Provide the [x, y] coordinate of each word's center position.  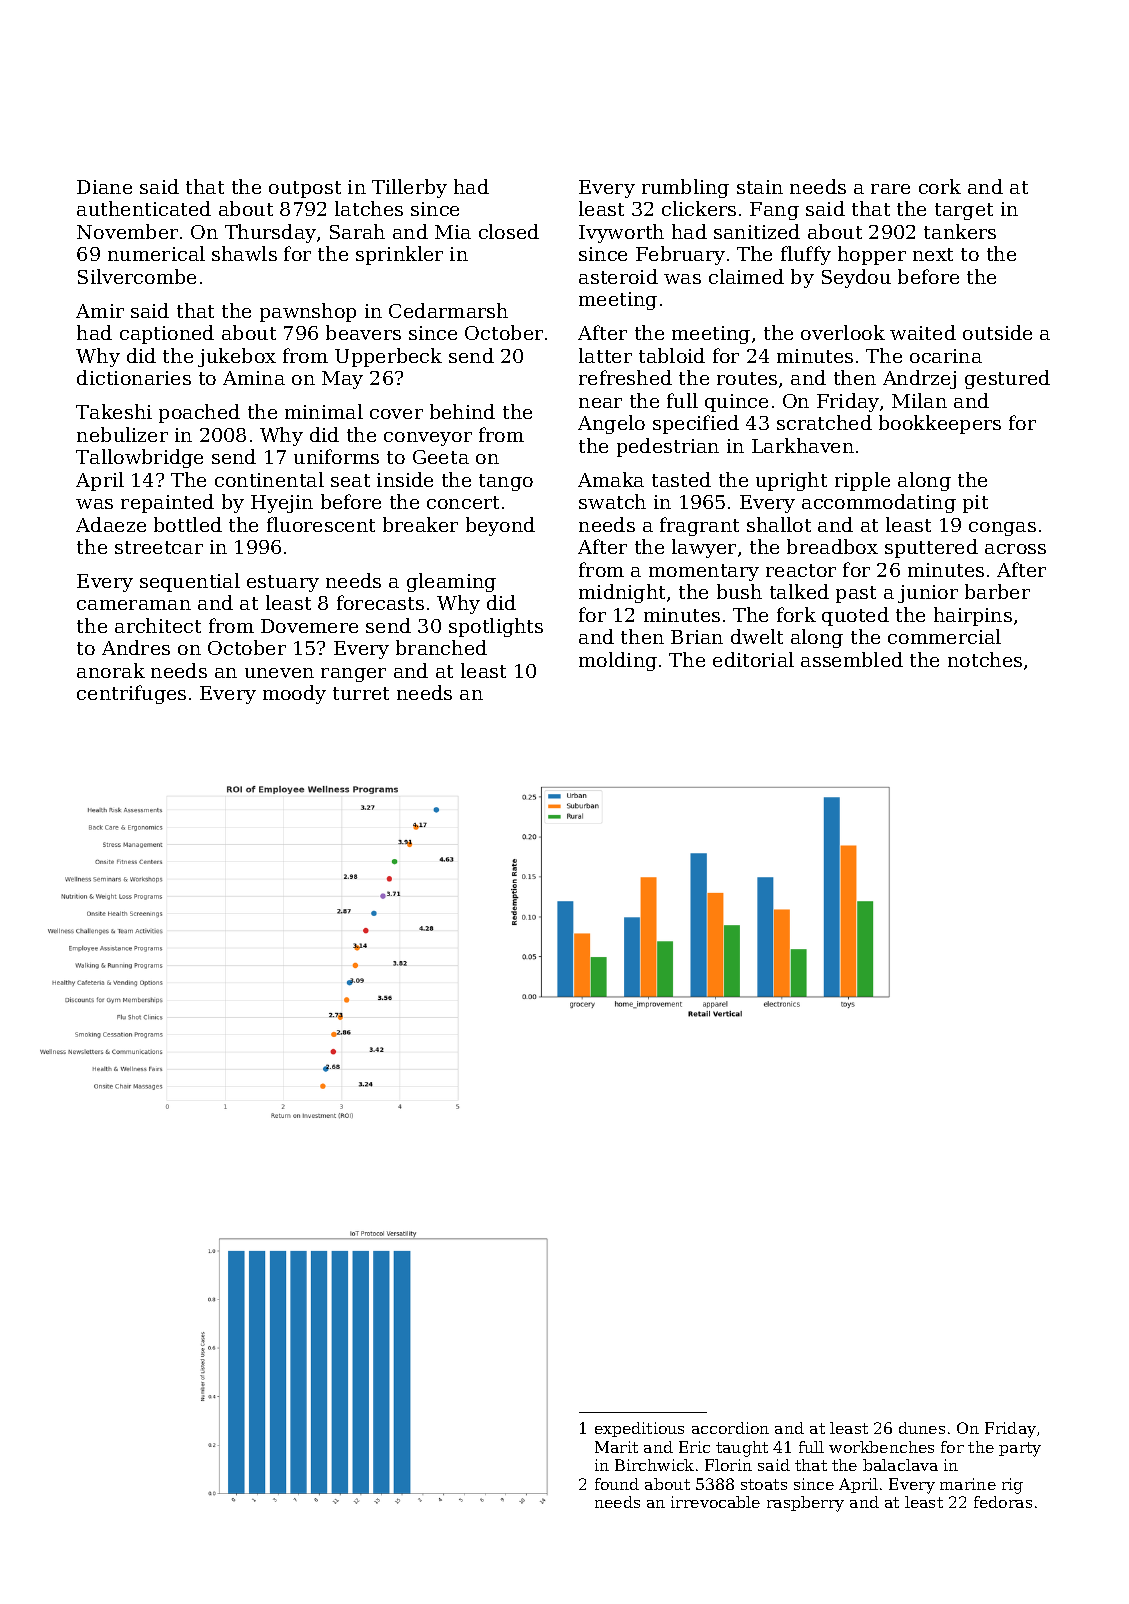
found [617, 1484]
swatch [612, 501]
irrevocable [715, 1502]
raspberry [805, 1504]
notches [985, 659]
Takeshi [114, 411]
